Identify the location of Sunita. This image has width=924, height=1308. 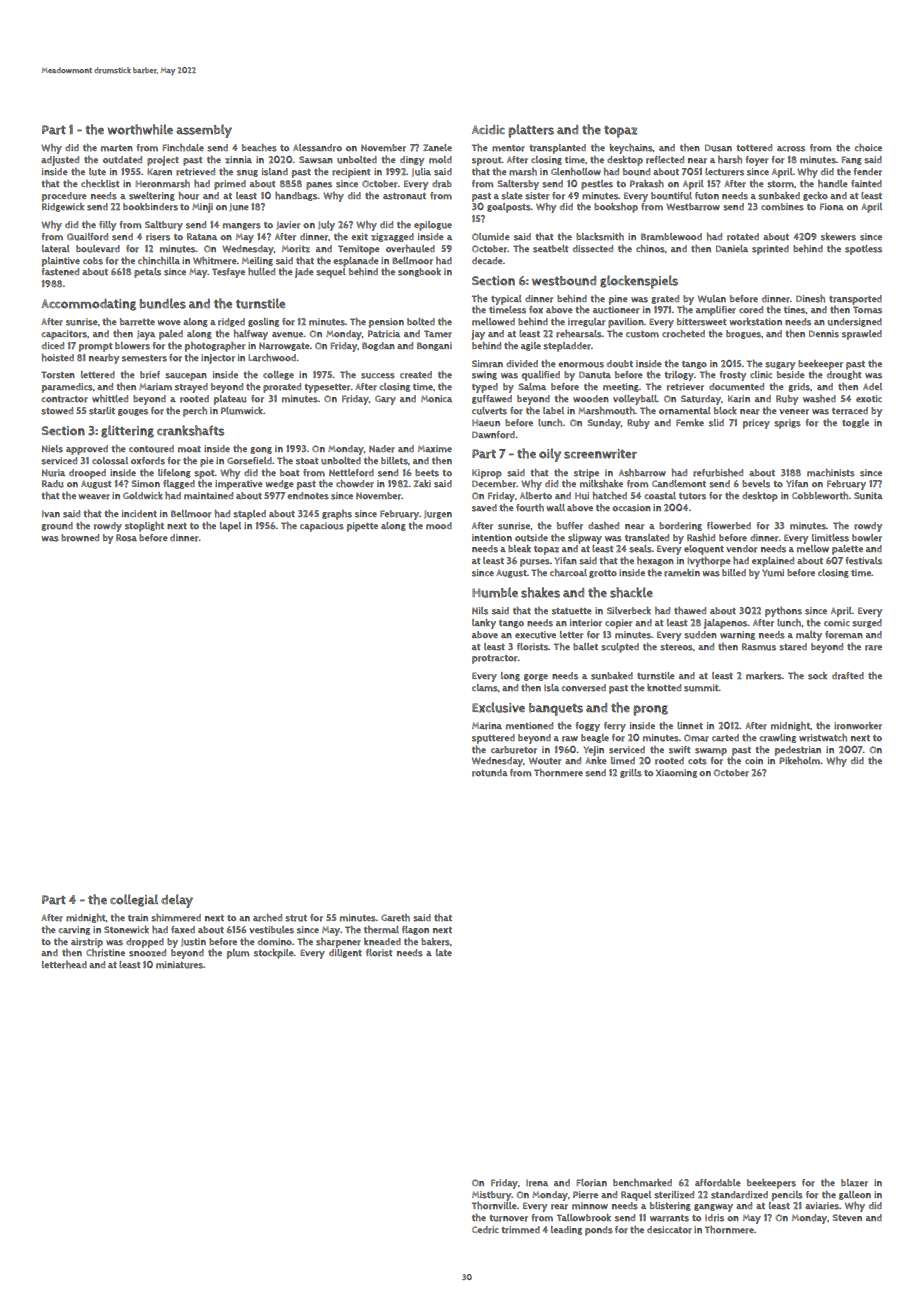
(868, 496).
